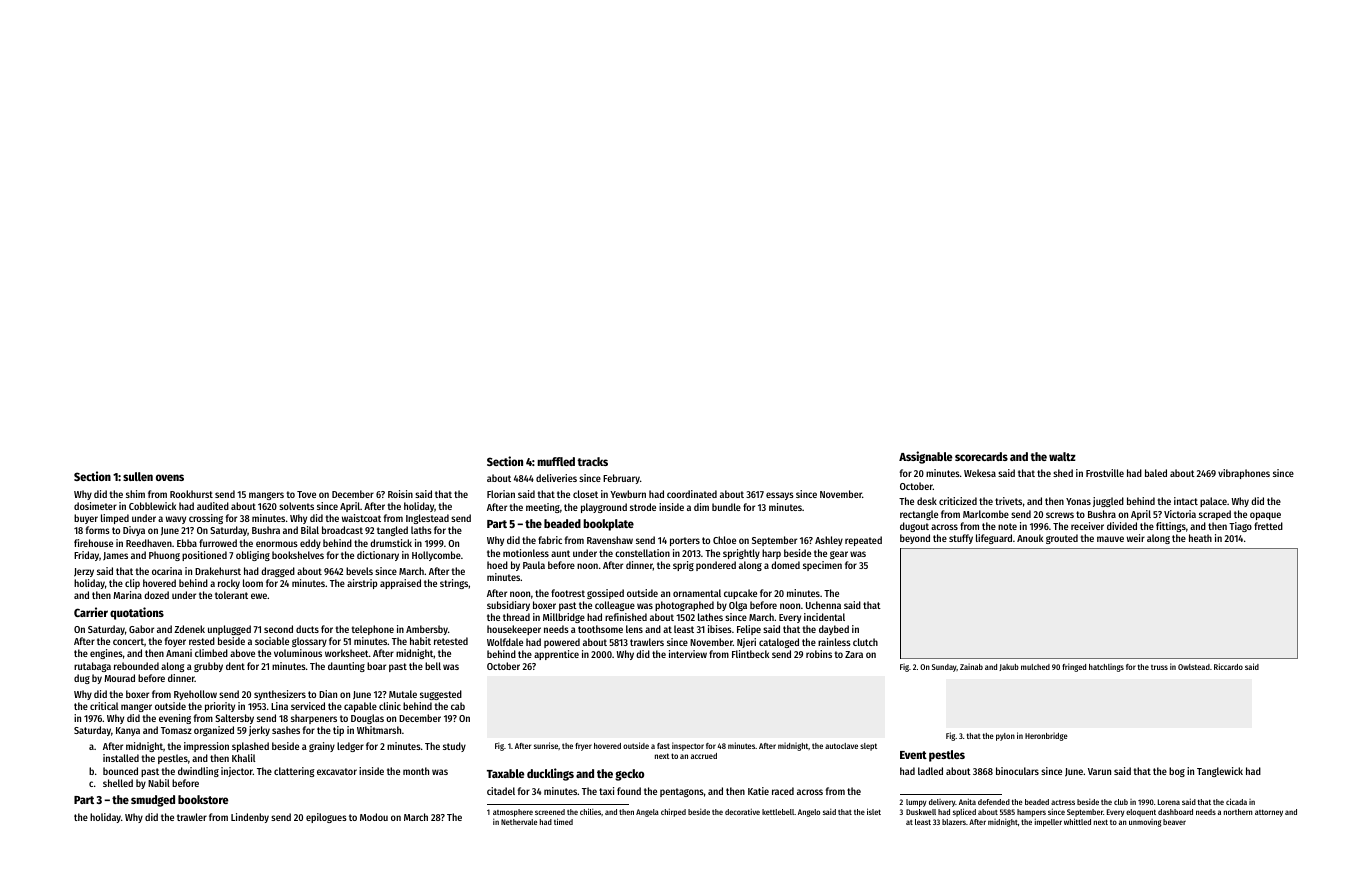 The image size is (1372, 887). What do you see at coordinates (1136, 538) in the screenshot?
I see `weir` at bounding box center [1136, 538].
